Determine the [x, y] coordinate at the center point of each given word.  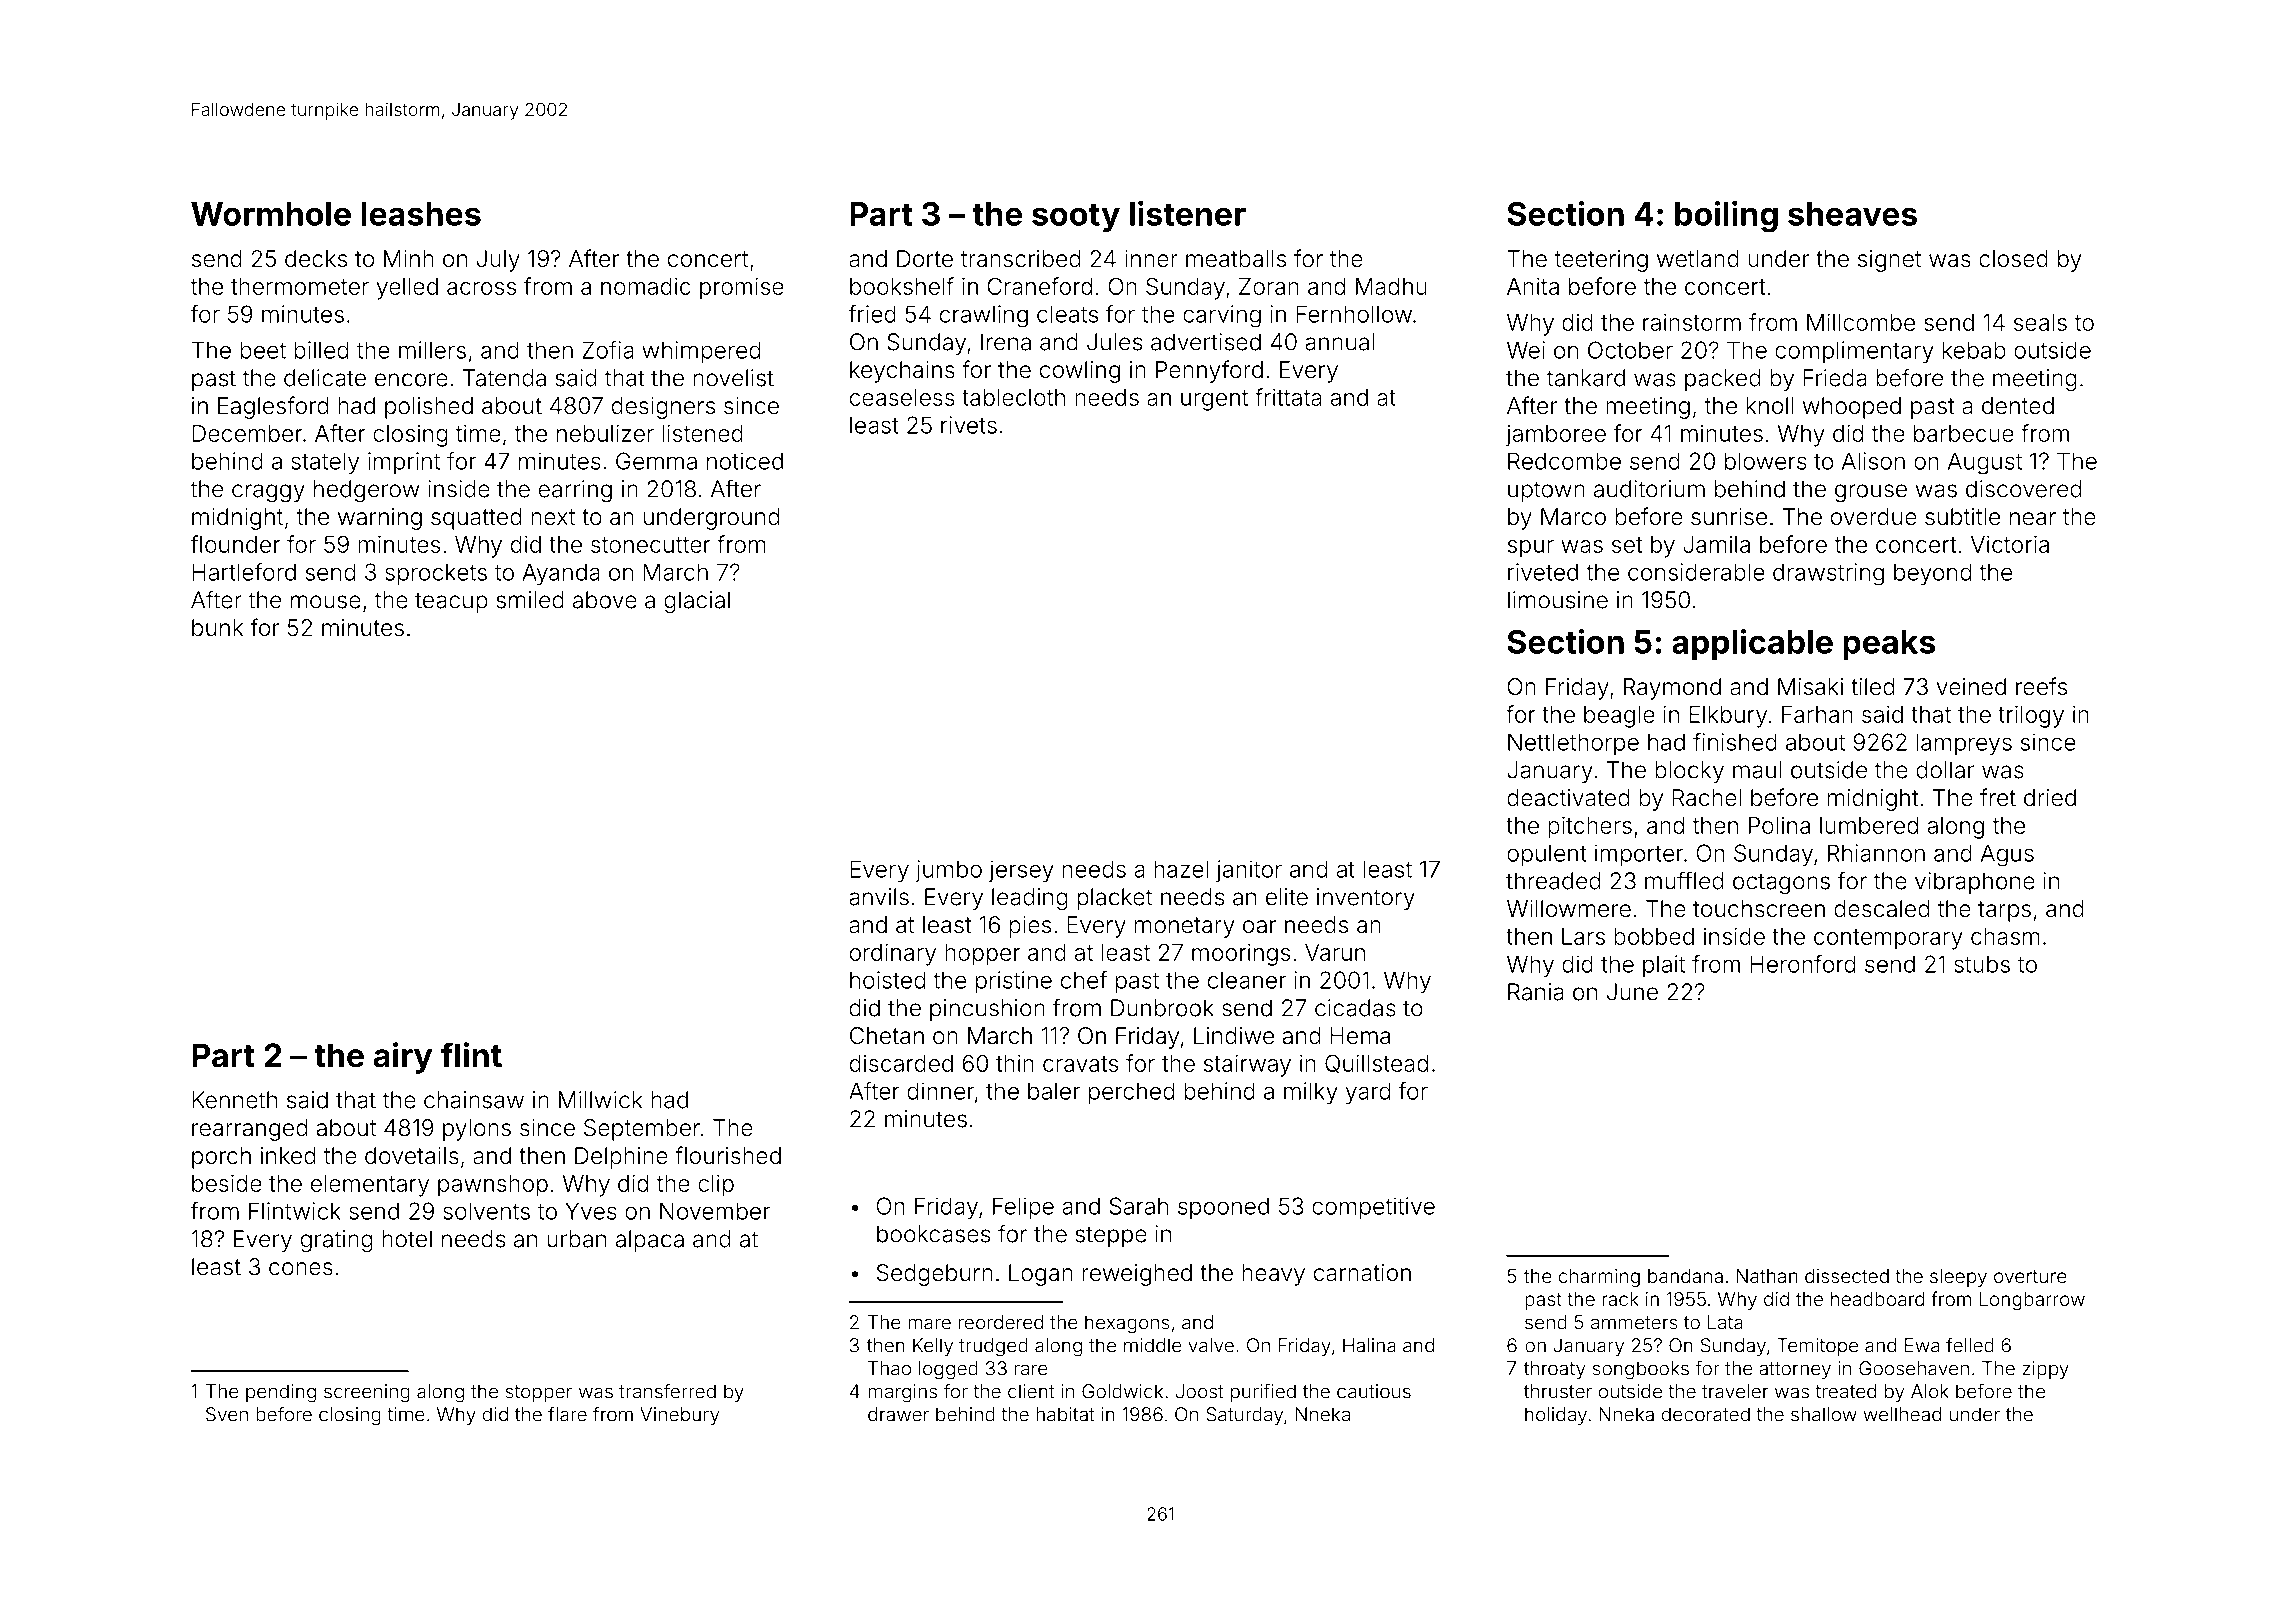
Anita [1533, 286]
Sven [227, 1414]
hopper [982, 955]
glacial [697, 602]
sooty [1076, 218]
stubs [1982, 964]
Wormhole [271, 214]
